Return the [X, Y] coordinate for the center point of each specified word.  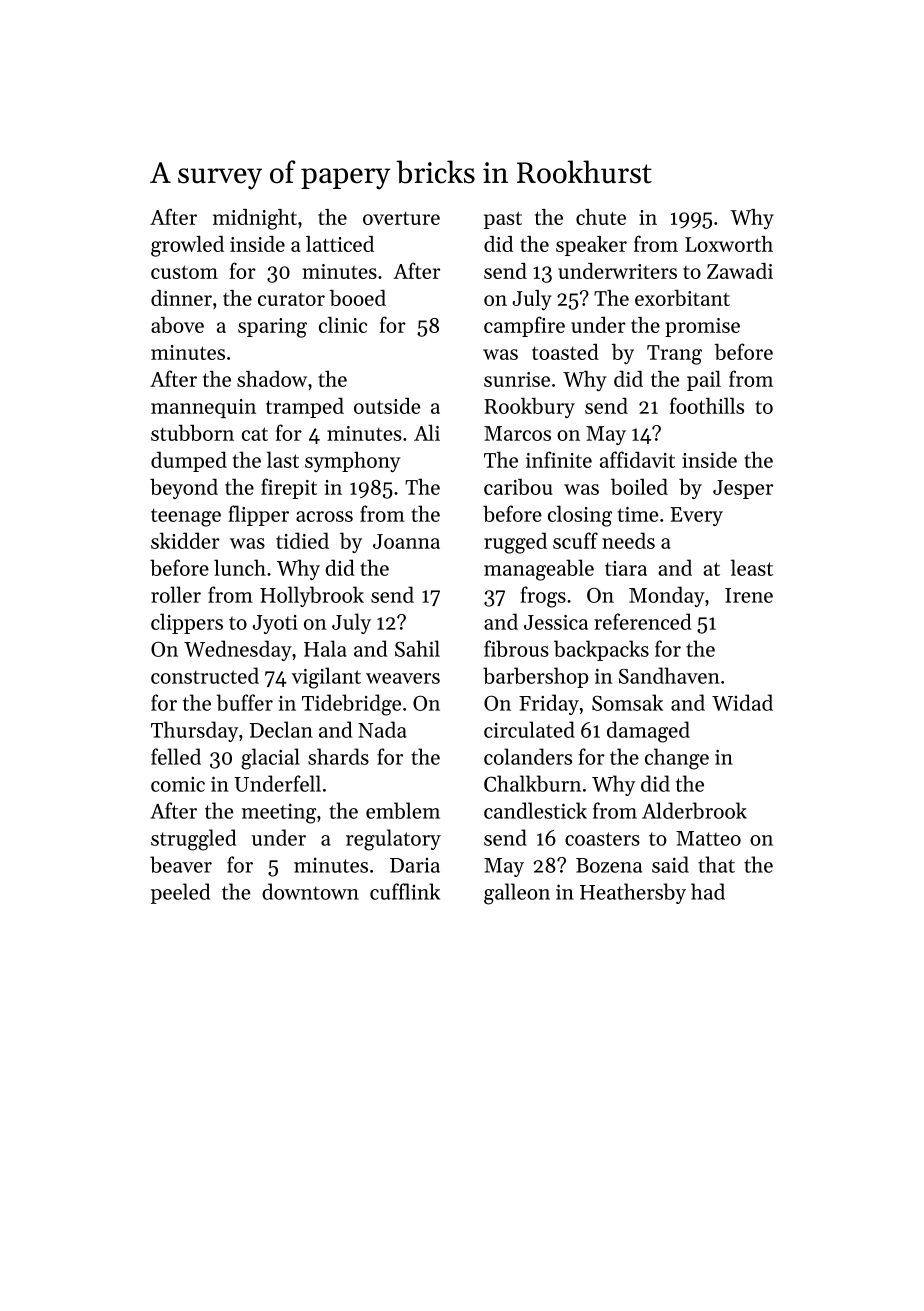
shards [338, 756]
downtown [310, 891]
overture [401, 218]
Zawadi [740, 271]
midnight [255, 219]
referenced [643, 621]
